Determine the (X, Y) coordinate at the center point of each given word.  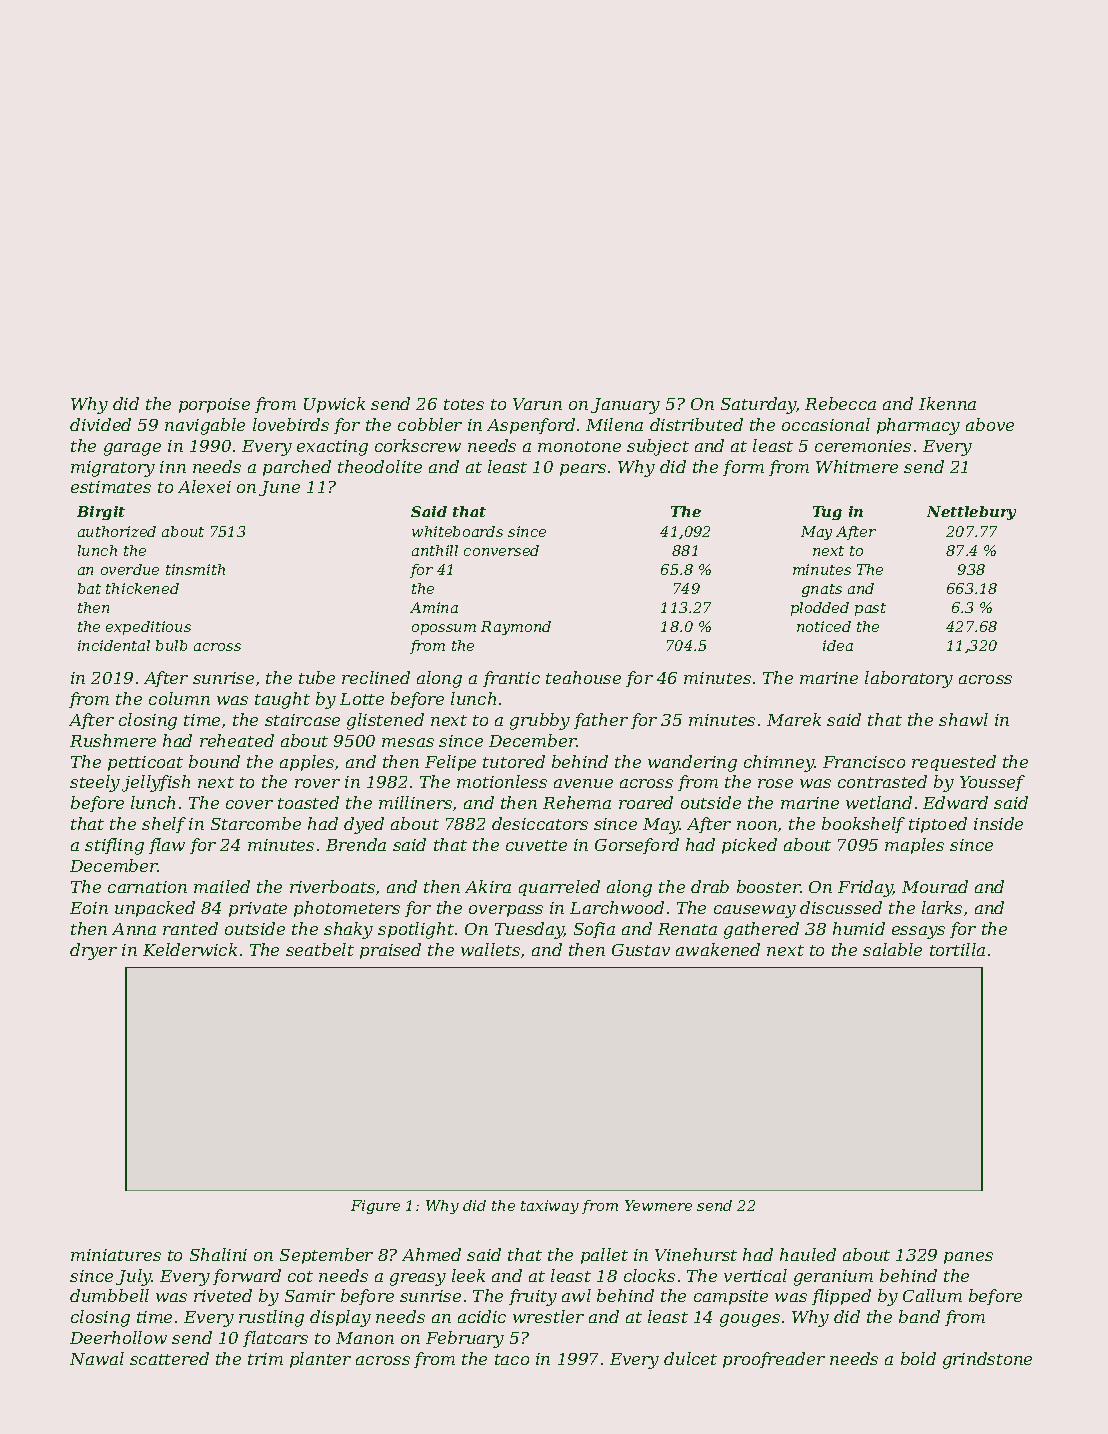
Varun (537, 404)
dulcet (690, 1358)
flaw (167, 846)
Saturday (758, 405)
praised (390, 951)
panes (968, 1258)
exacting (332, 448)
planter (320, 1360)
